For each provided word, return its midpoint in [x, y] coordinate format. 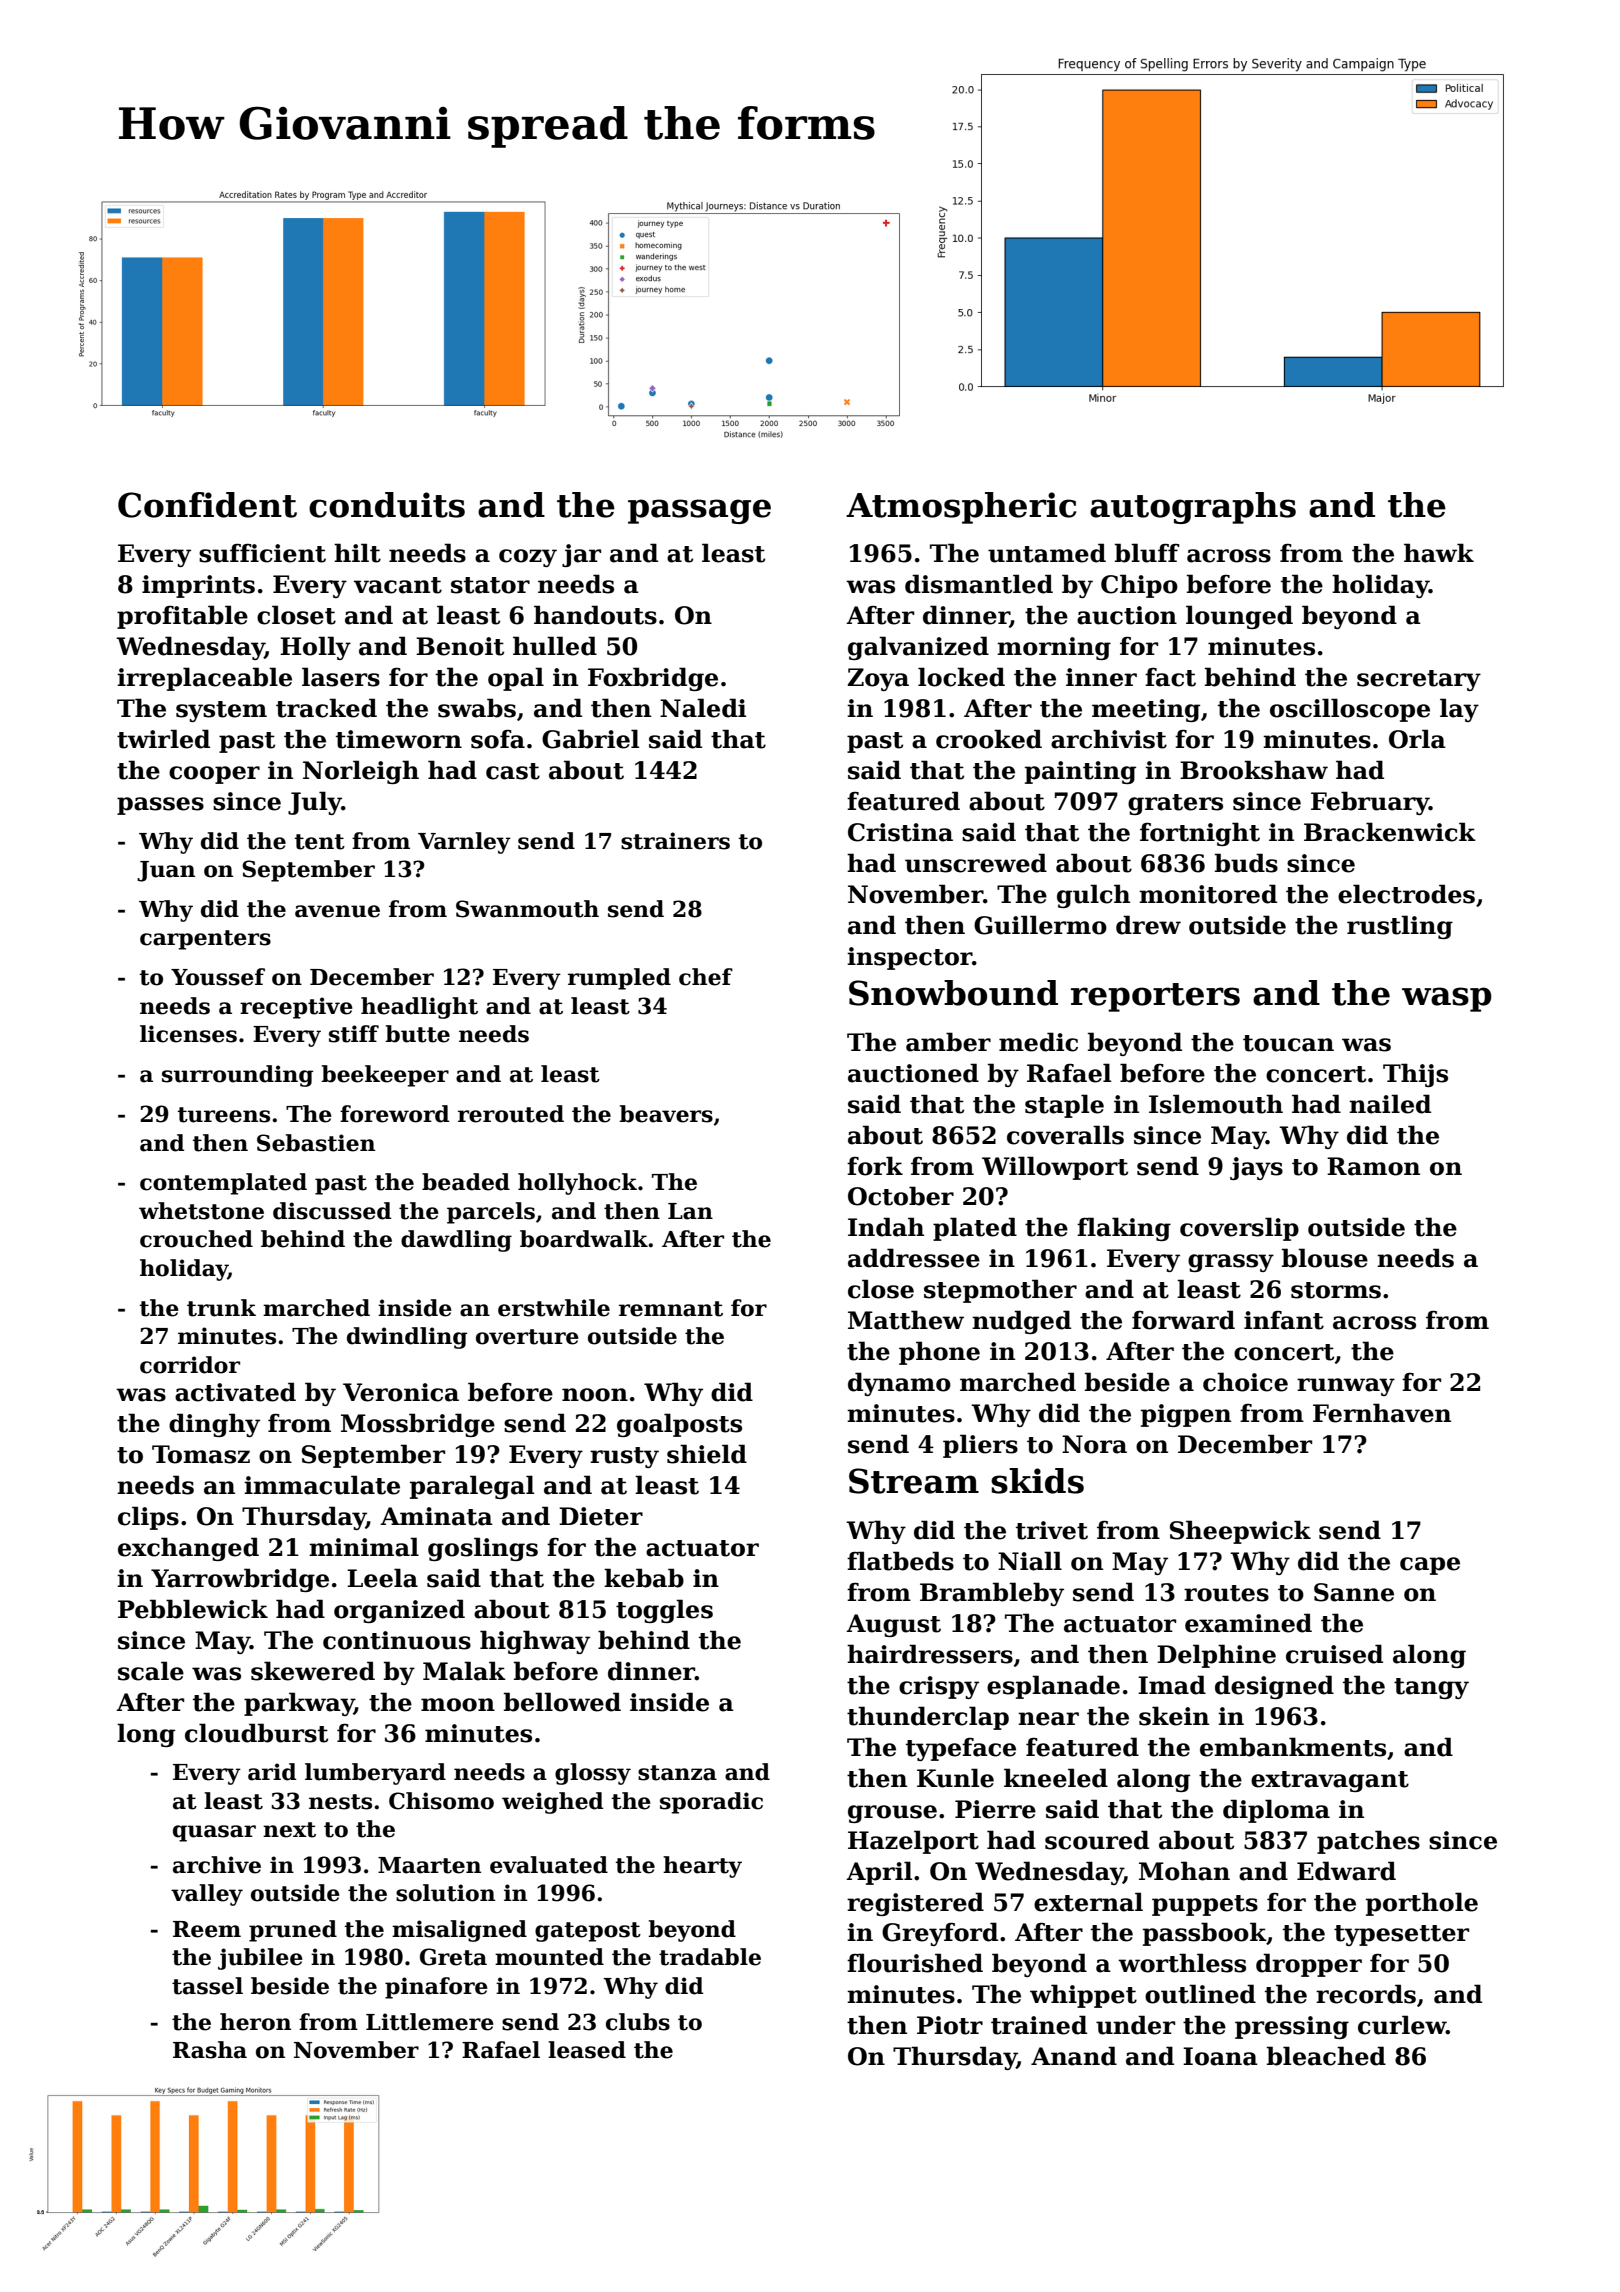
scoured [1097, 1840]
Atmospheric [961, 508]
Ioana [1220, 2056]
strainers [675, 841]
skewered [313, 1671]
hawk [1439, 553]
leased [587, 2050]
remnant [671, 1309]
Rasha [210, 2050]
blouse [1325, 1258]
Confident [207, 505]
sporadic [711, 1803]
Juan [166, 871]
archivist [1109, 739]
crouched [196, 1239]
